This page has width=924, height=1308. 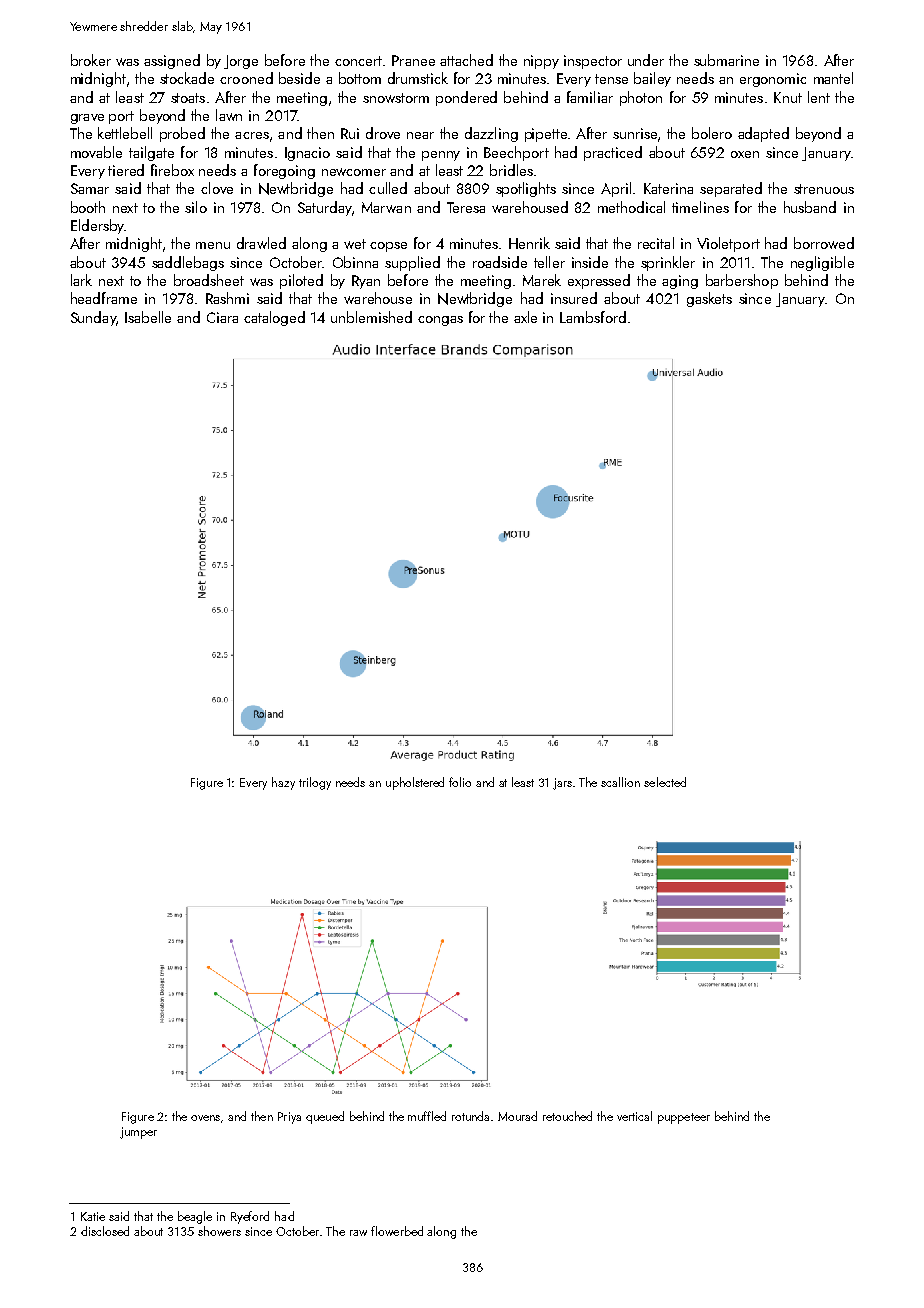 What do you see at coordinates (665, 782) in the page?
I see `selected` at bounding box center [665, 782].
